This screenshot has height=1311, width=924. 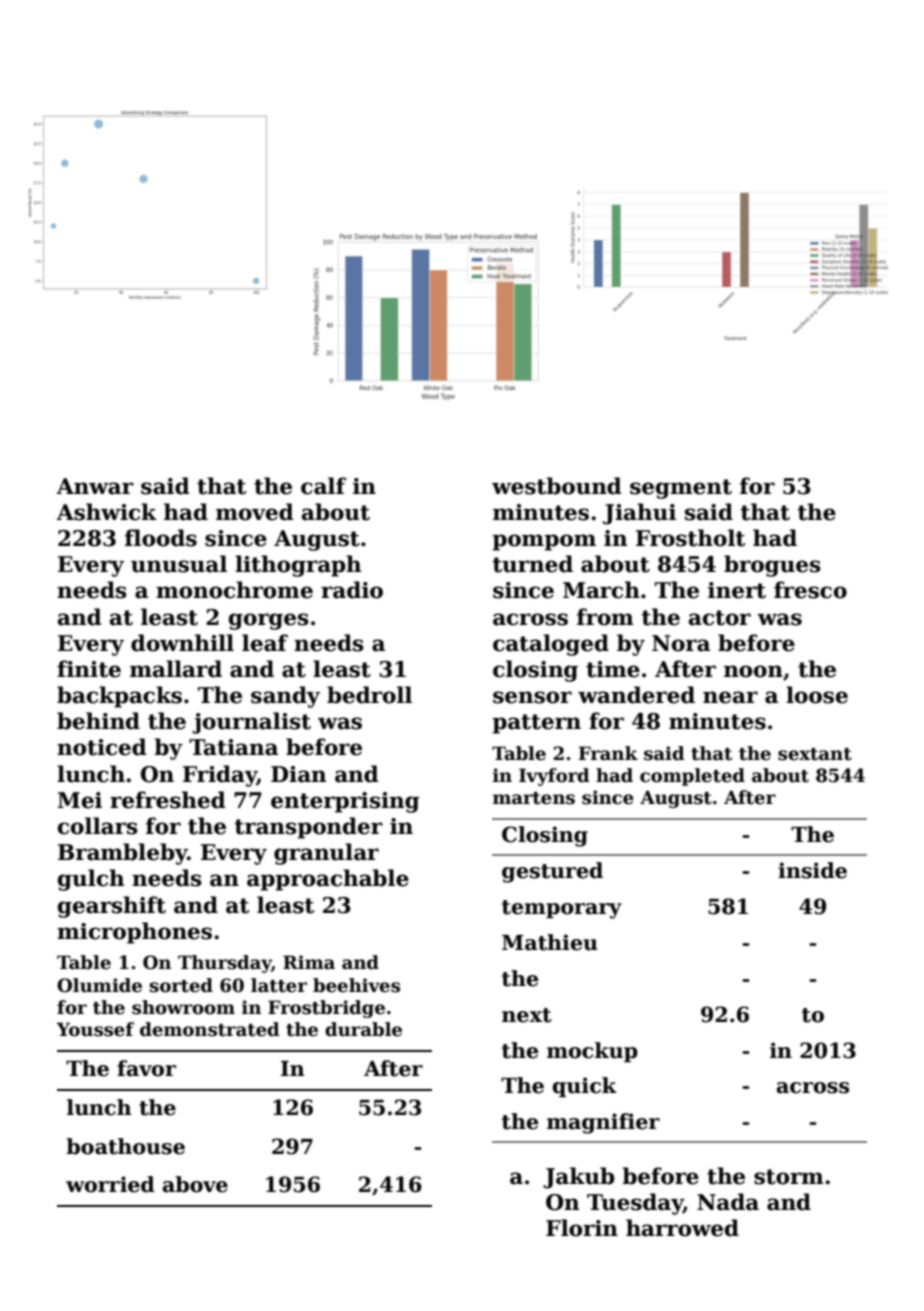 What do you see at coordinates (532, 564) in the screenshot?
I see `turned` at bounding box center [532, 564].
